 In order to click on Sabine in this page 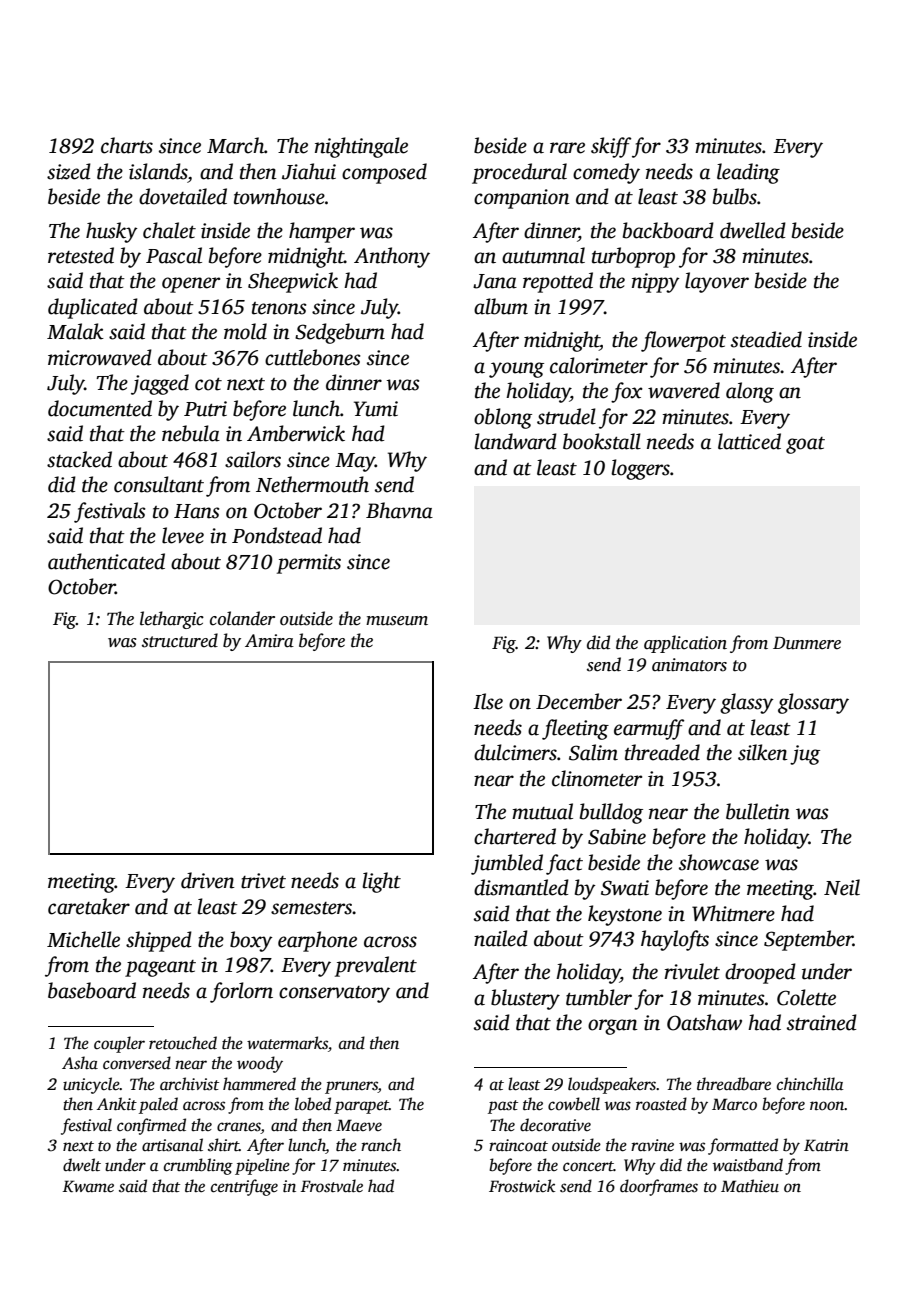, I will do `click(617, 836)`.
